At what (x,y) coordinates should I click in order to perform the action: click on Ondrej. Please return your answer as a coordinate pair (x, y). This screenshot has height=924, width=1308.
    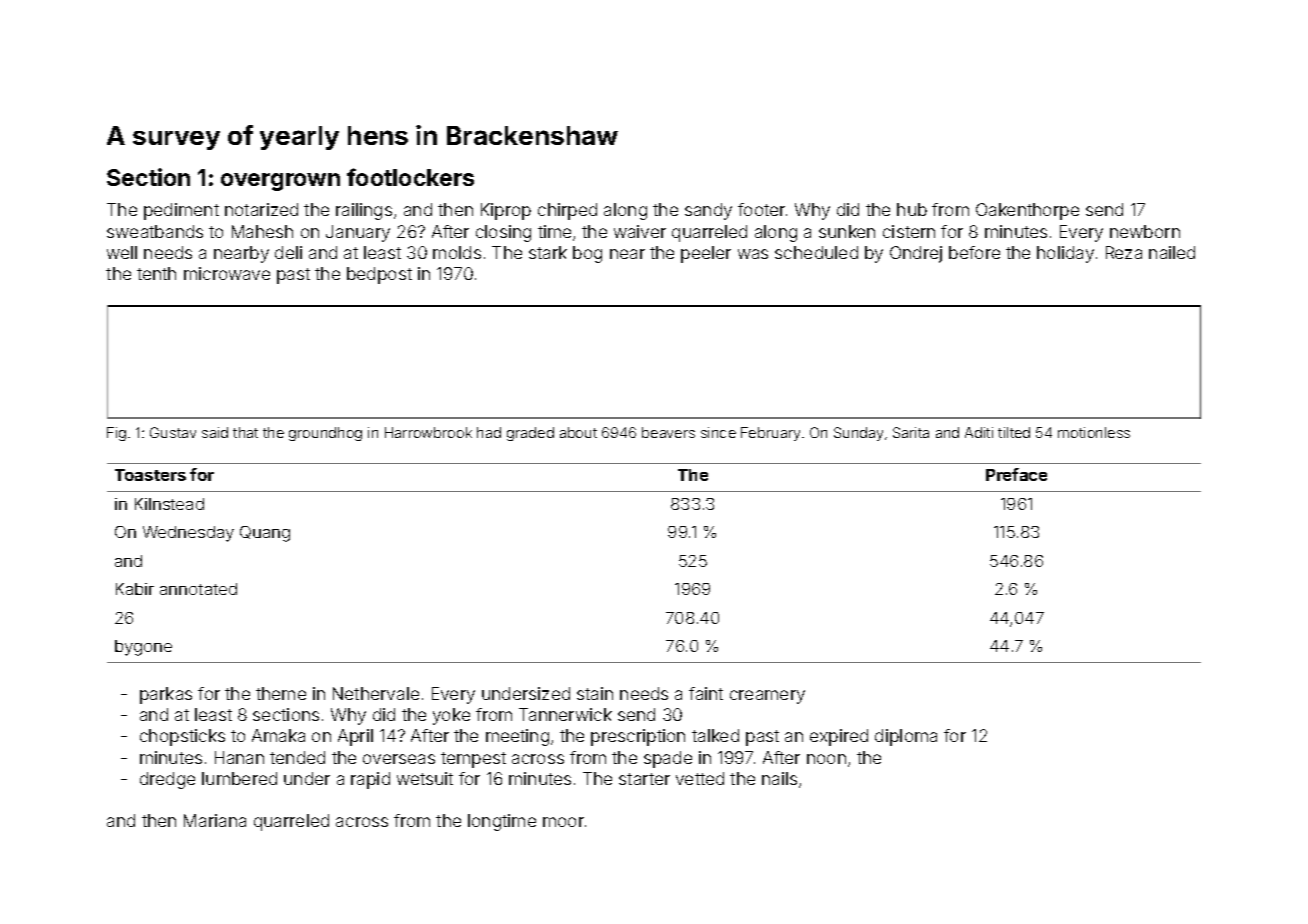
    Looking at the image, I should click on (916, 254).
